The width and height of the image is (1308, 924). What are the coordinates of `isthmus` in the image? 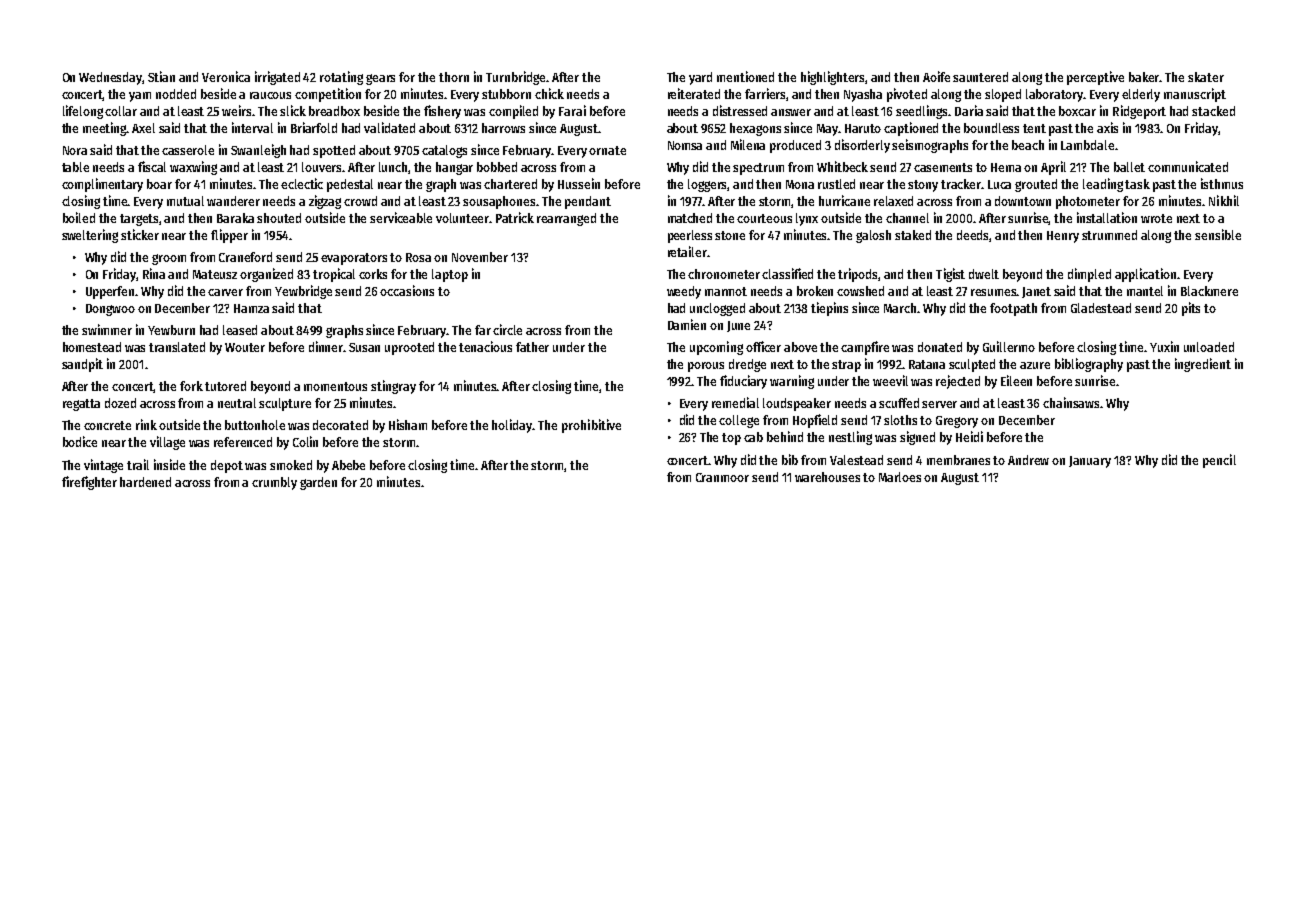 It's located at (1222, 183).
